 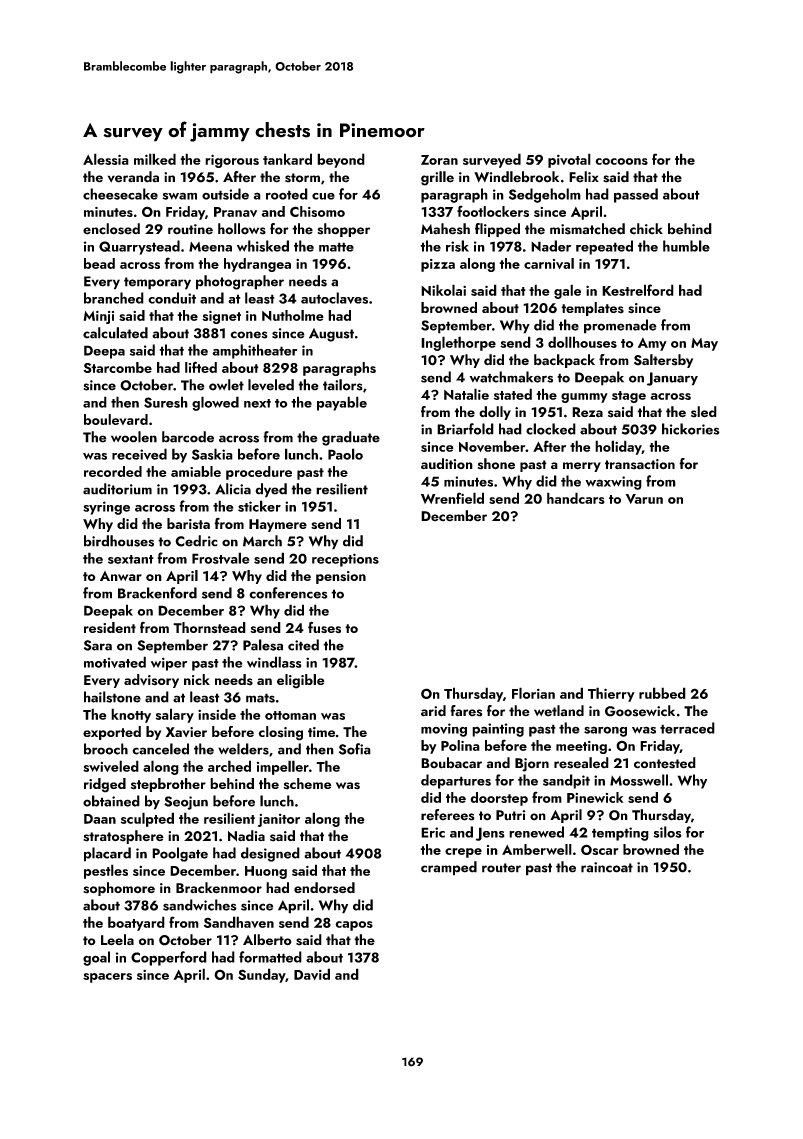 What do you see at coordinates (312, 974) in the screenshot?
I see `David` at bounding box center [312, 974].
